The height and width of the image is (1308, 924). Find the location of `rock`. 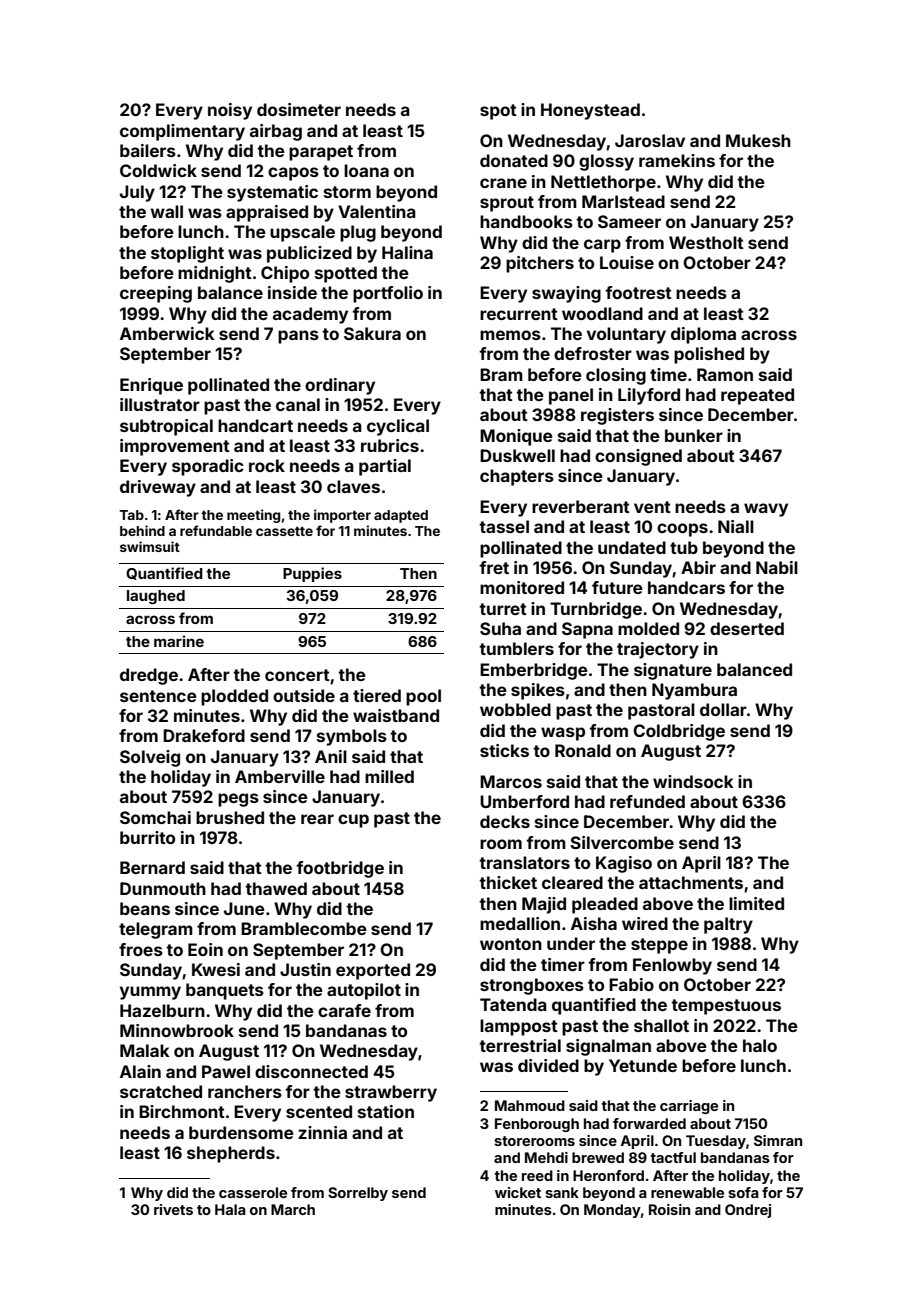

rock is located at coordinates (267, 465).
